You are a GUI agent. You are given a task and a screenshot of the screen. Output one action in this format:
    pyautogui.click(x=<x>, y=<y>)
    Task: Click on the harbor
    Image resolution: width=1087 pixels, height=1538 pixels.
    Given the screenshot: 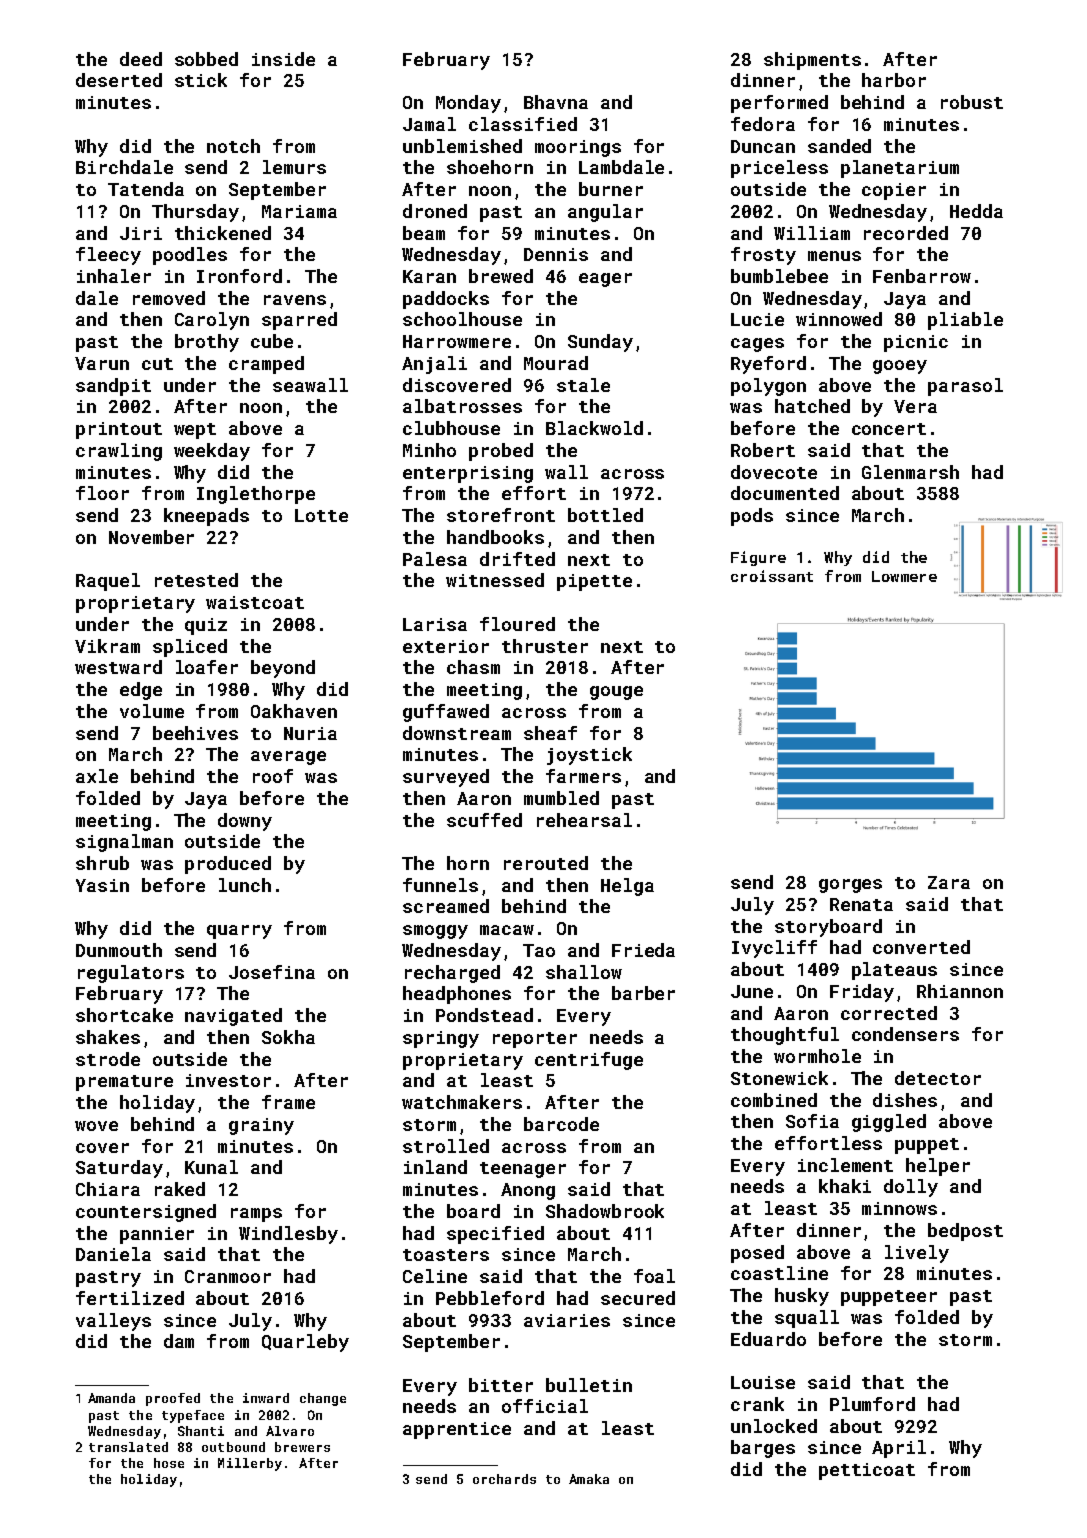 What is the action you would take?
    pyautogui.click(x=894, y=80)
